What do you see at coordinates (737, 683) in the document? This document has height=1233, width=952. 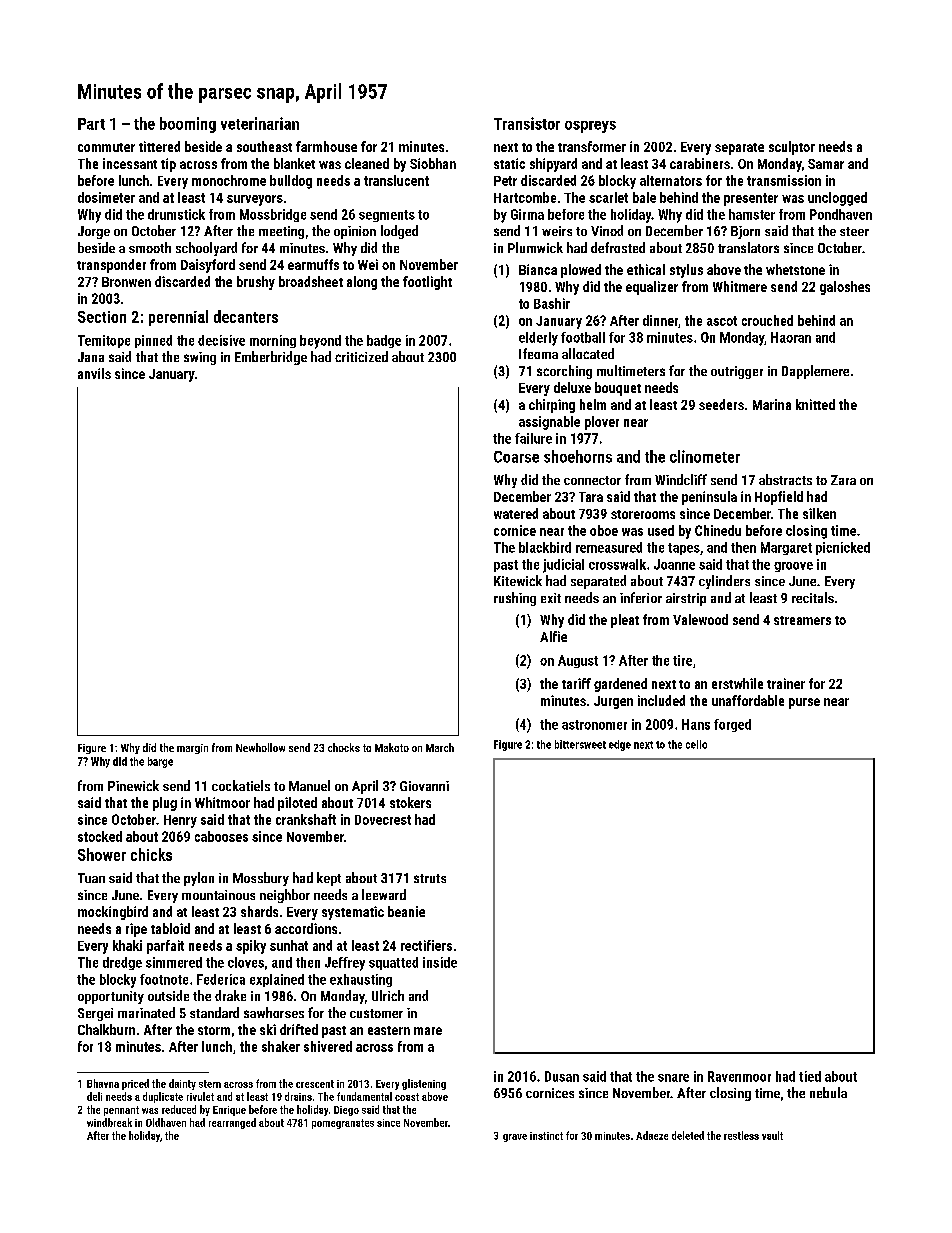 I see `erstwhile` at bounding box center [737, 683].
